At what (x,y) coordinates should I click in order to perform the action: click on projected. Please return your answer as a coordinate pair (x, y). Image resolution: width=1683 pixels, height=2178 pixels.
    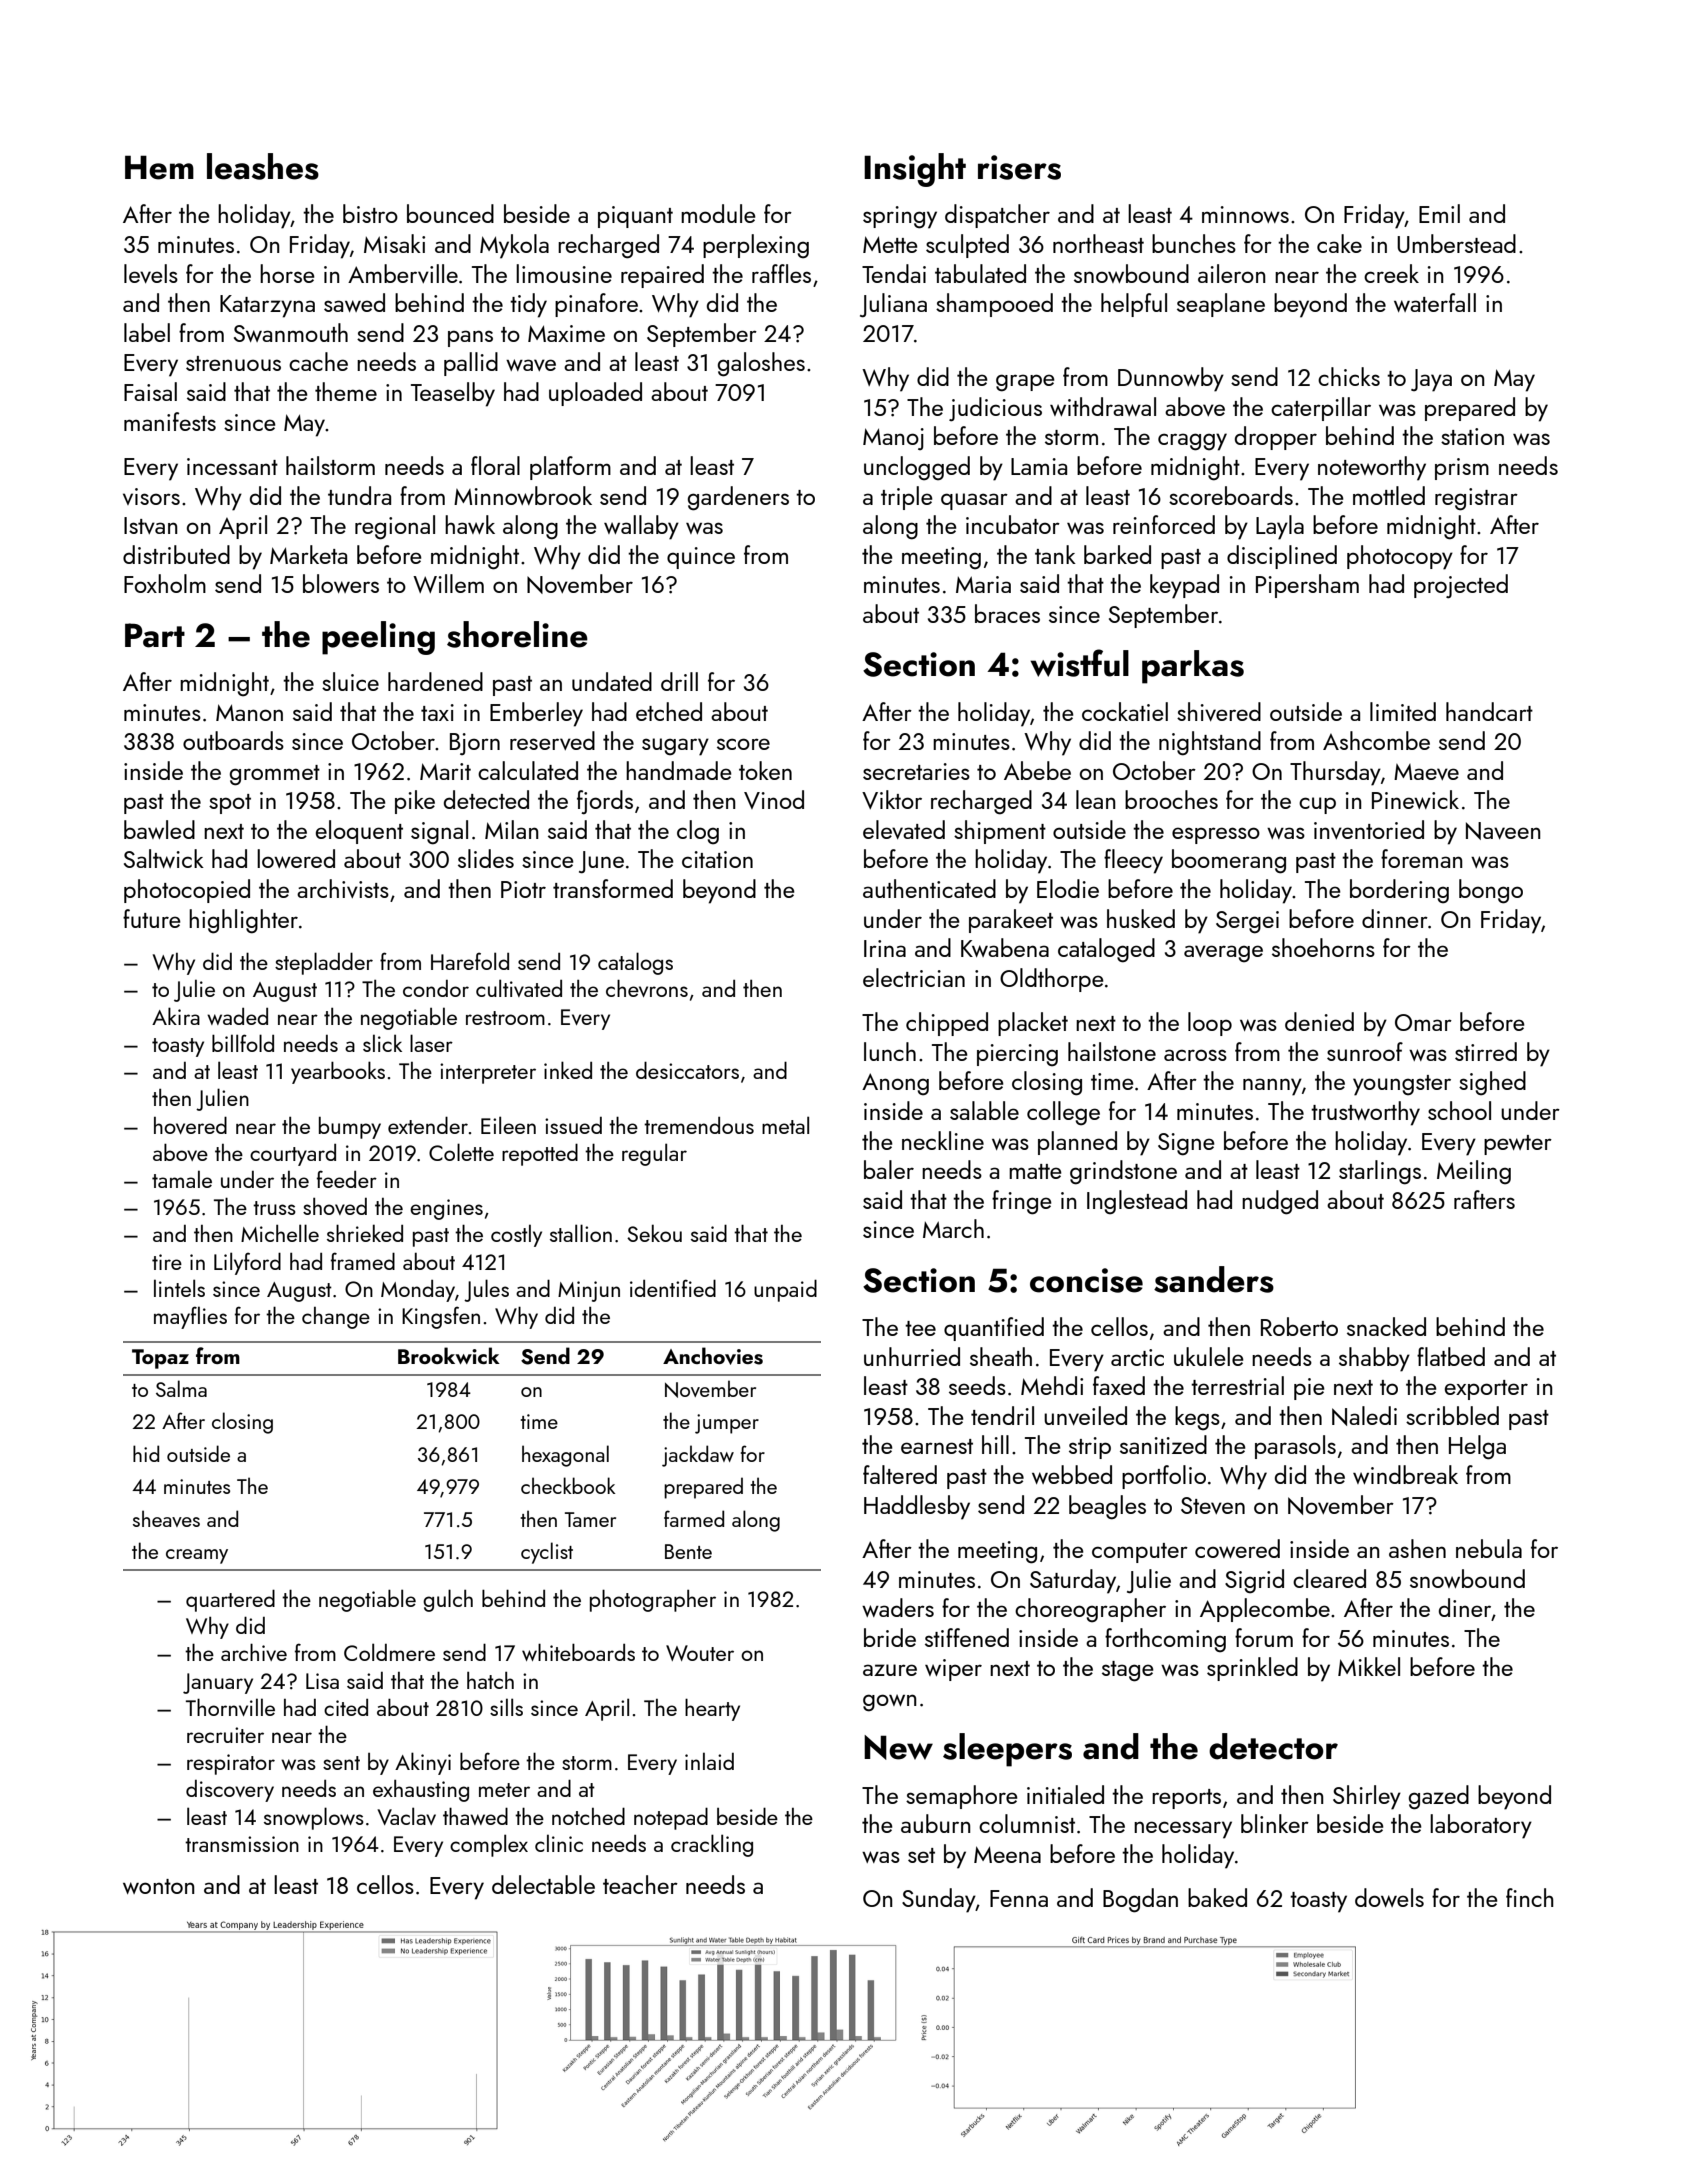
    Looking at the image, I should click on (1461, 586).
